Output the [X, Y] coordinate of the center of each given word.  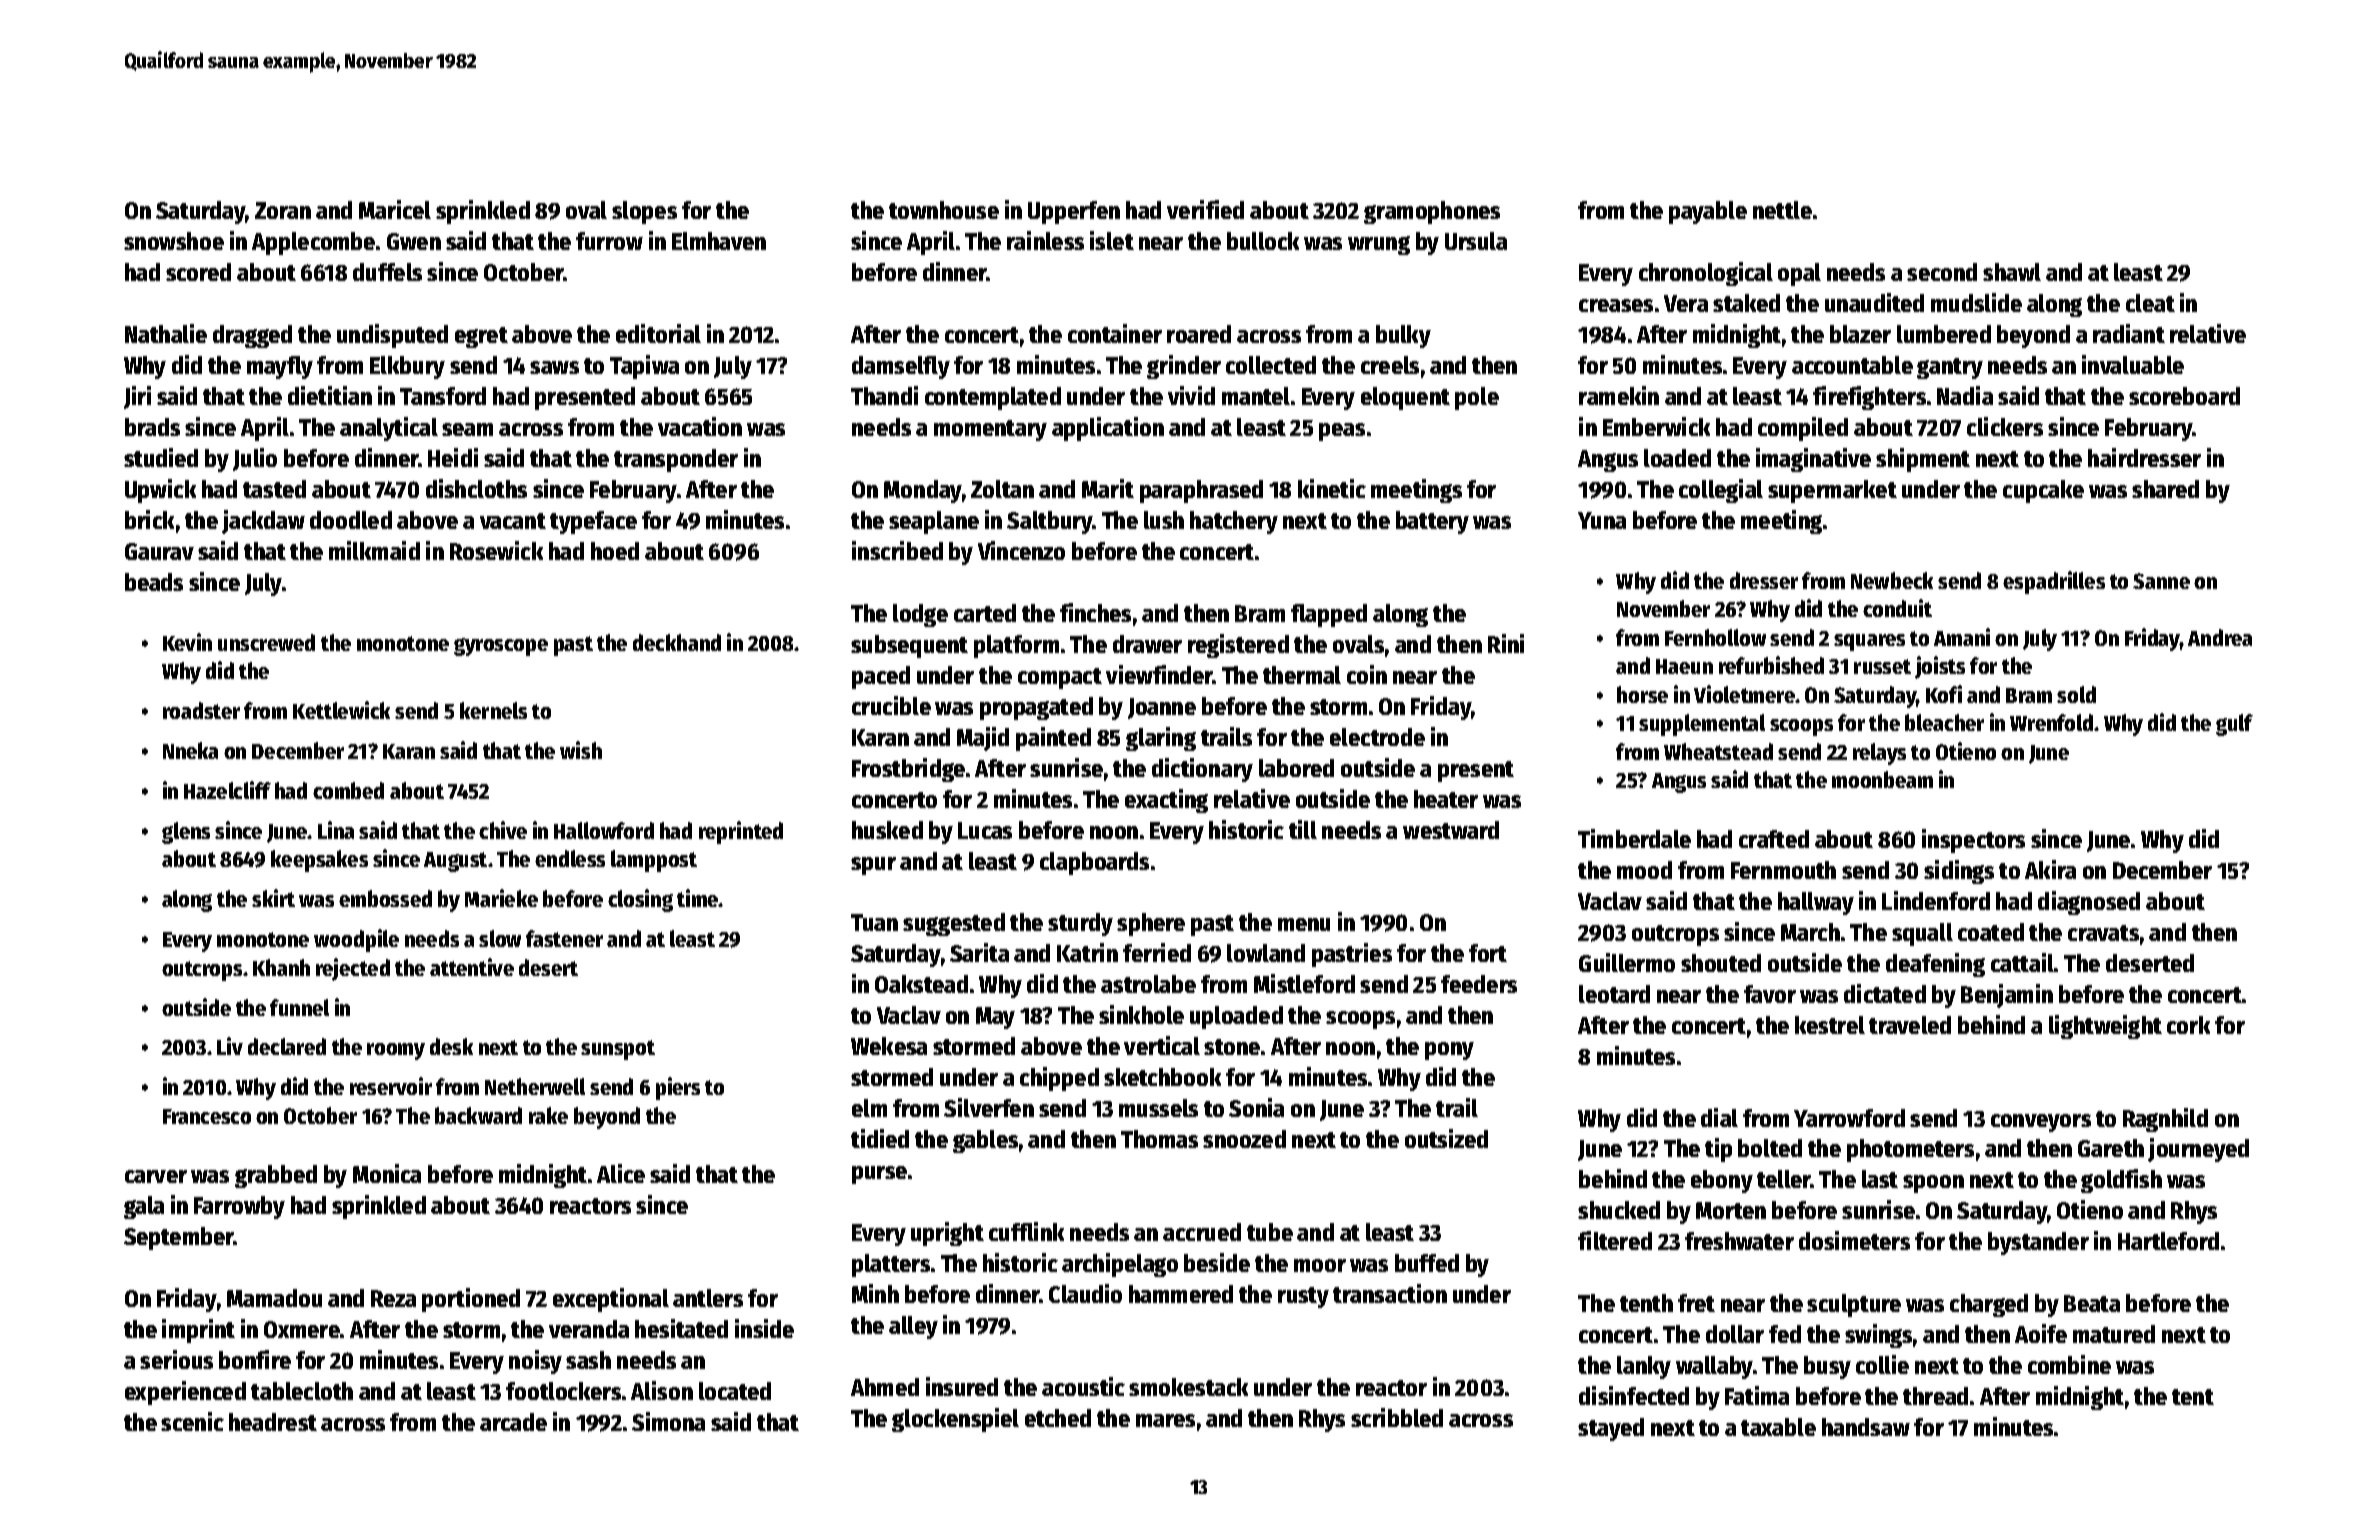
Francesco [207, 1116]
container [1115, 333]
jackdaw [263, 522]
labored [1296, 768]
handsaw [1866, 1427]
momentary [990, 430]
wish [581, 750]
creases [1616, 305]
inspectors [1973, 841]
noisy [535, 1362]
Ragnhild [2165, 1120]
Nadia [1965, 395]
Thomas [1159, 1139]
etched [1058, 1418]
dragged [252, 336]
